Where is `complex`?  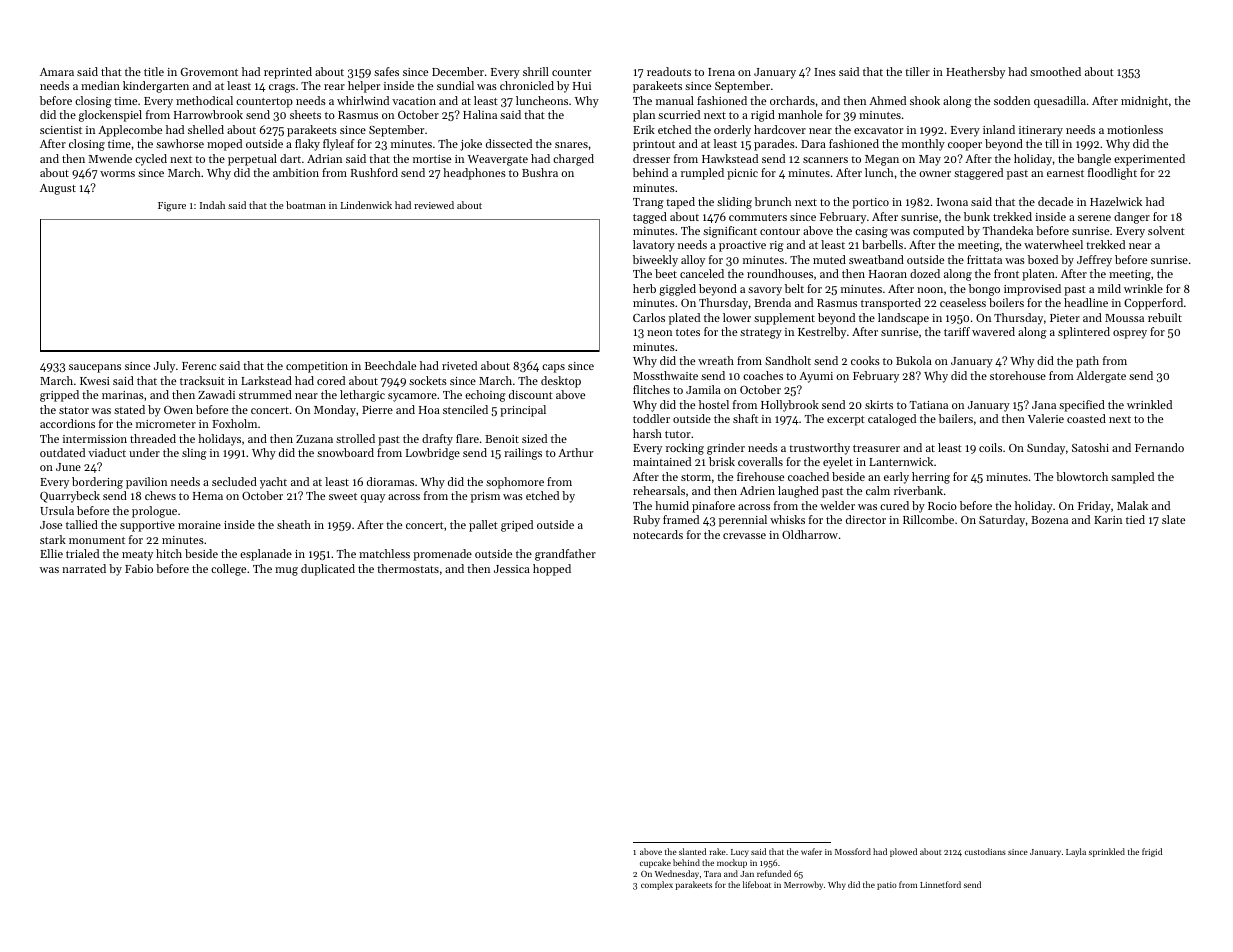 complex is located at coordinates (657, 885).
